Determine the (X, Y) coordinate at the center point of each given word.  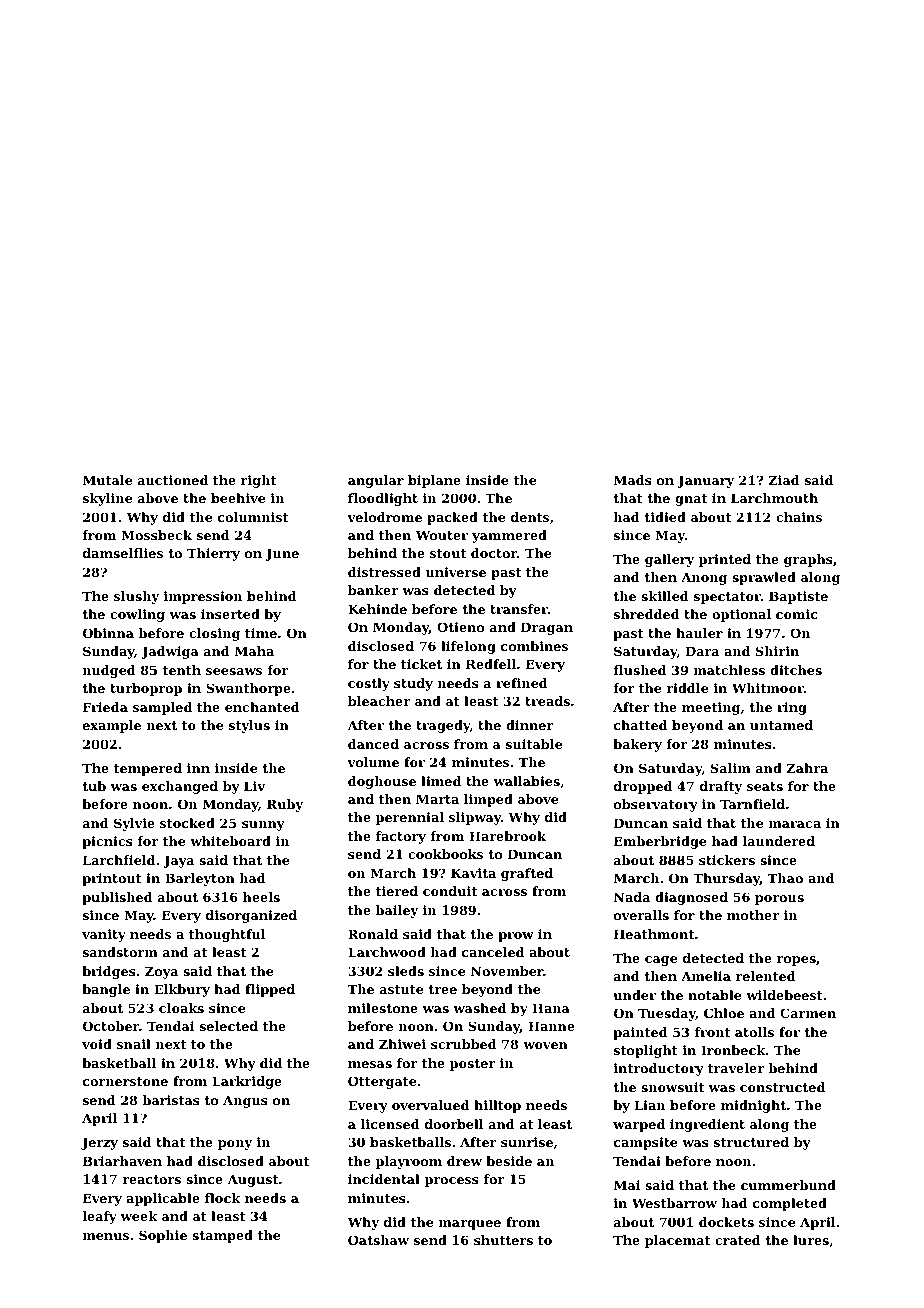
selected (229, 1026)
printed (725, 560)
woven (545, 1045)
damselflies (123, 553)
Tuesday (667, 1014)
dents (530, 517)
